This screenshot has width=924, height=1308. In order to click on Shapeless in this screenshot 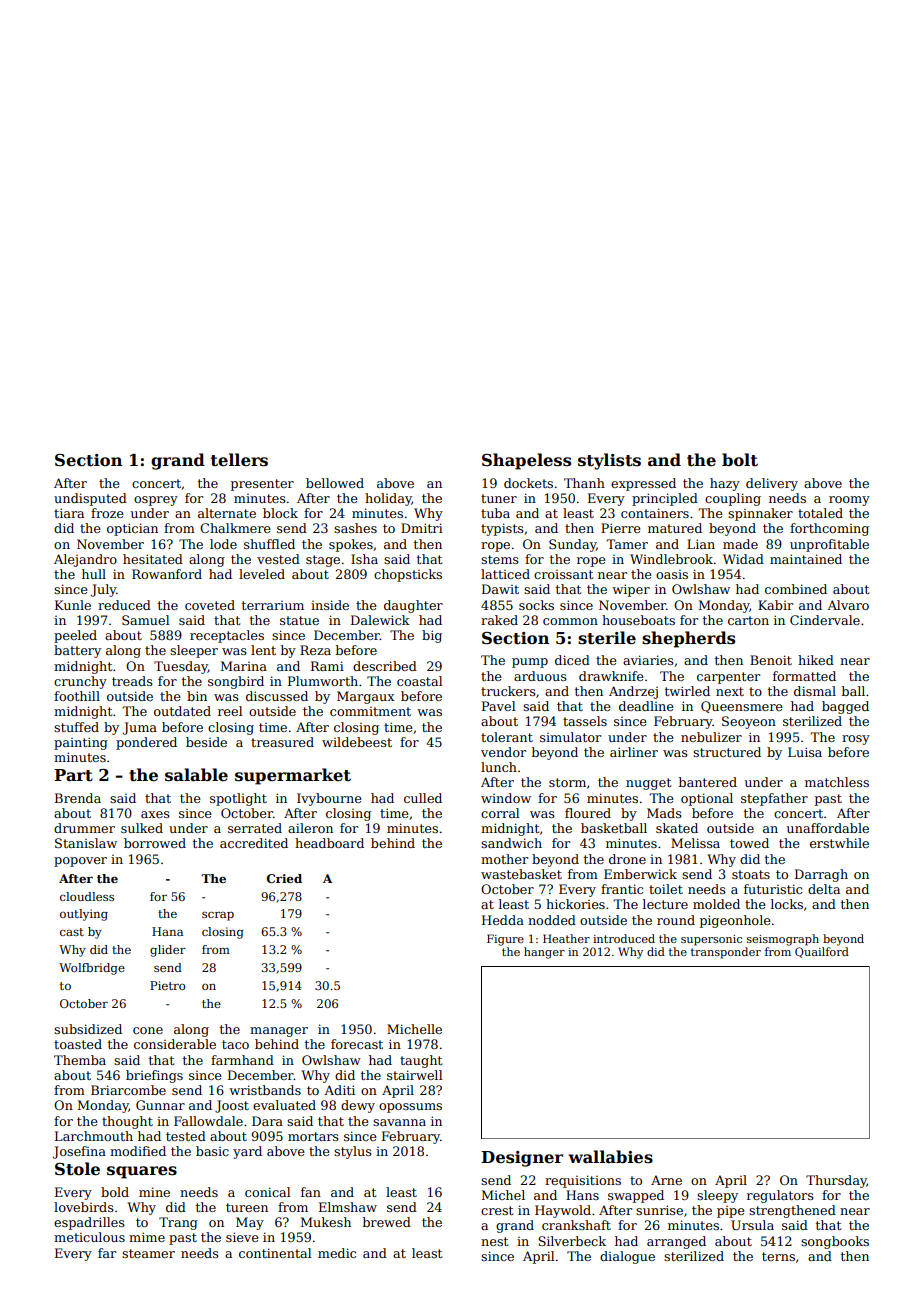, I will do `click(526, 461)`.
